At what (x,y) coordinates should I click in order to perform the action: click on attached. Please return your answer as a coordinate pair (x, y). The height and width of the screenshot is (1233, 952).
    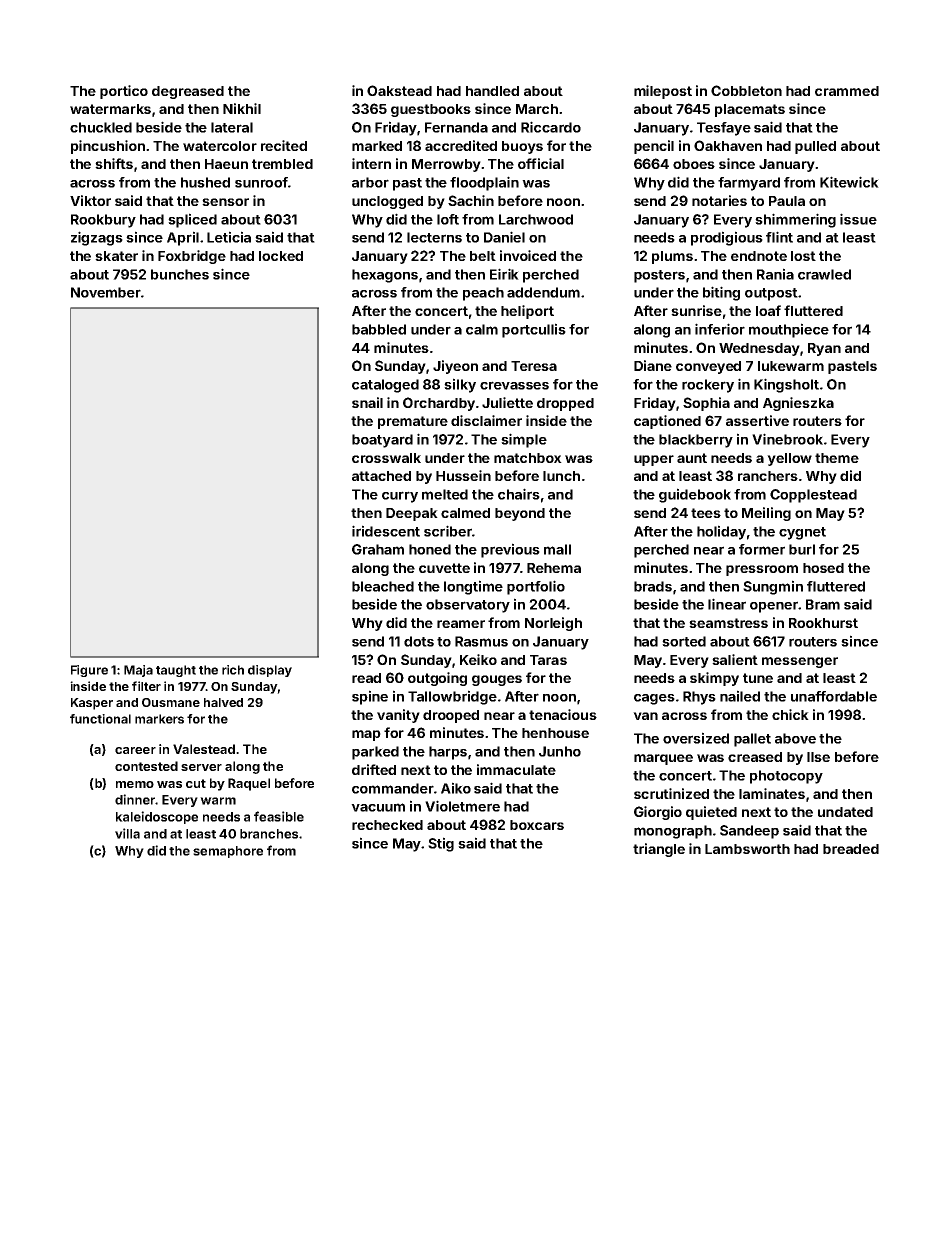
    Looking at the image, I should click on (381, 476).
